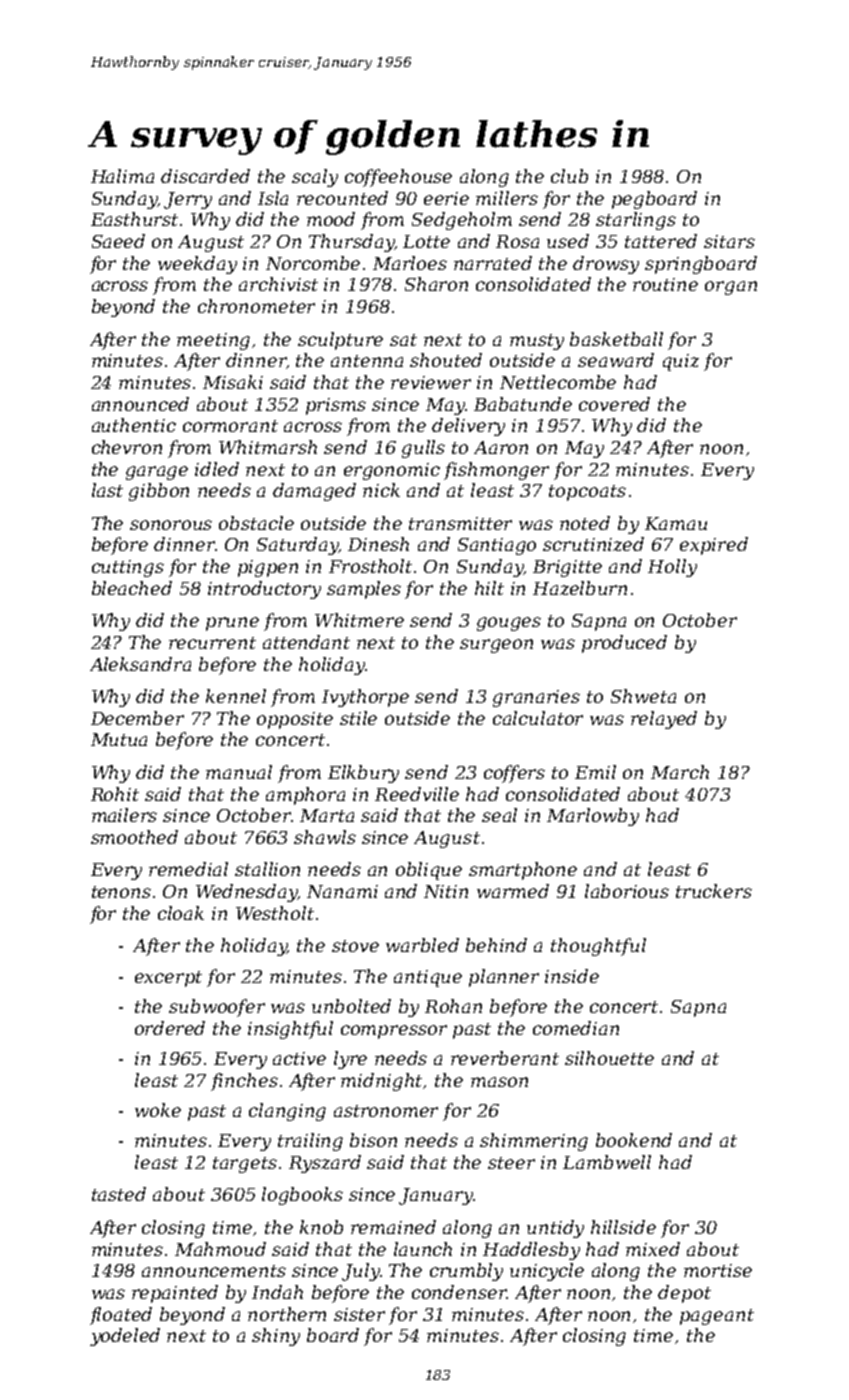 This screenshot has height=1400, width=849. I want to click on tasted, so click(119, 1194).
